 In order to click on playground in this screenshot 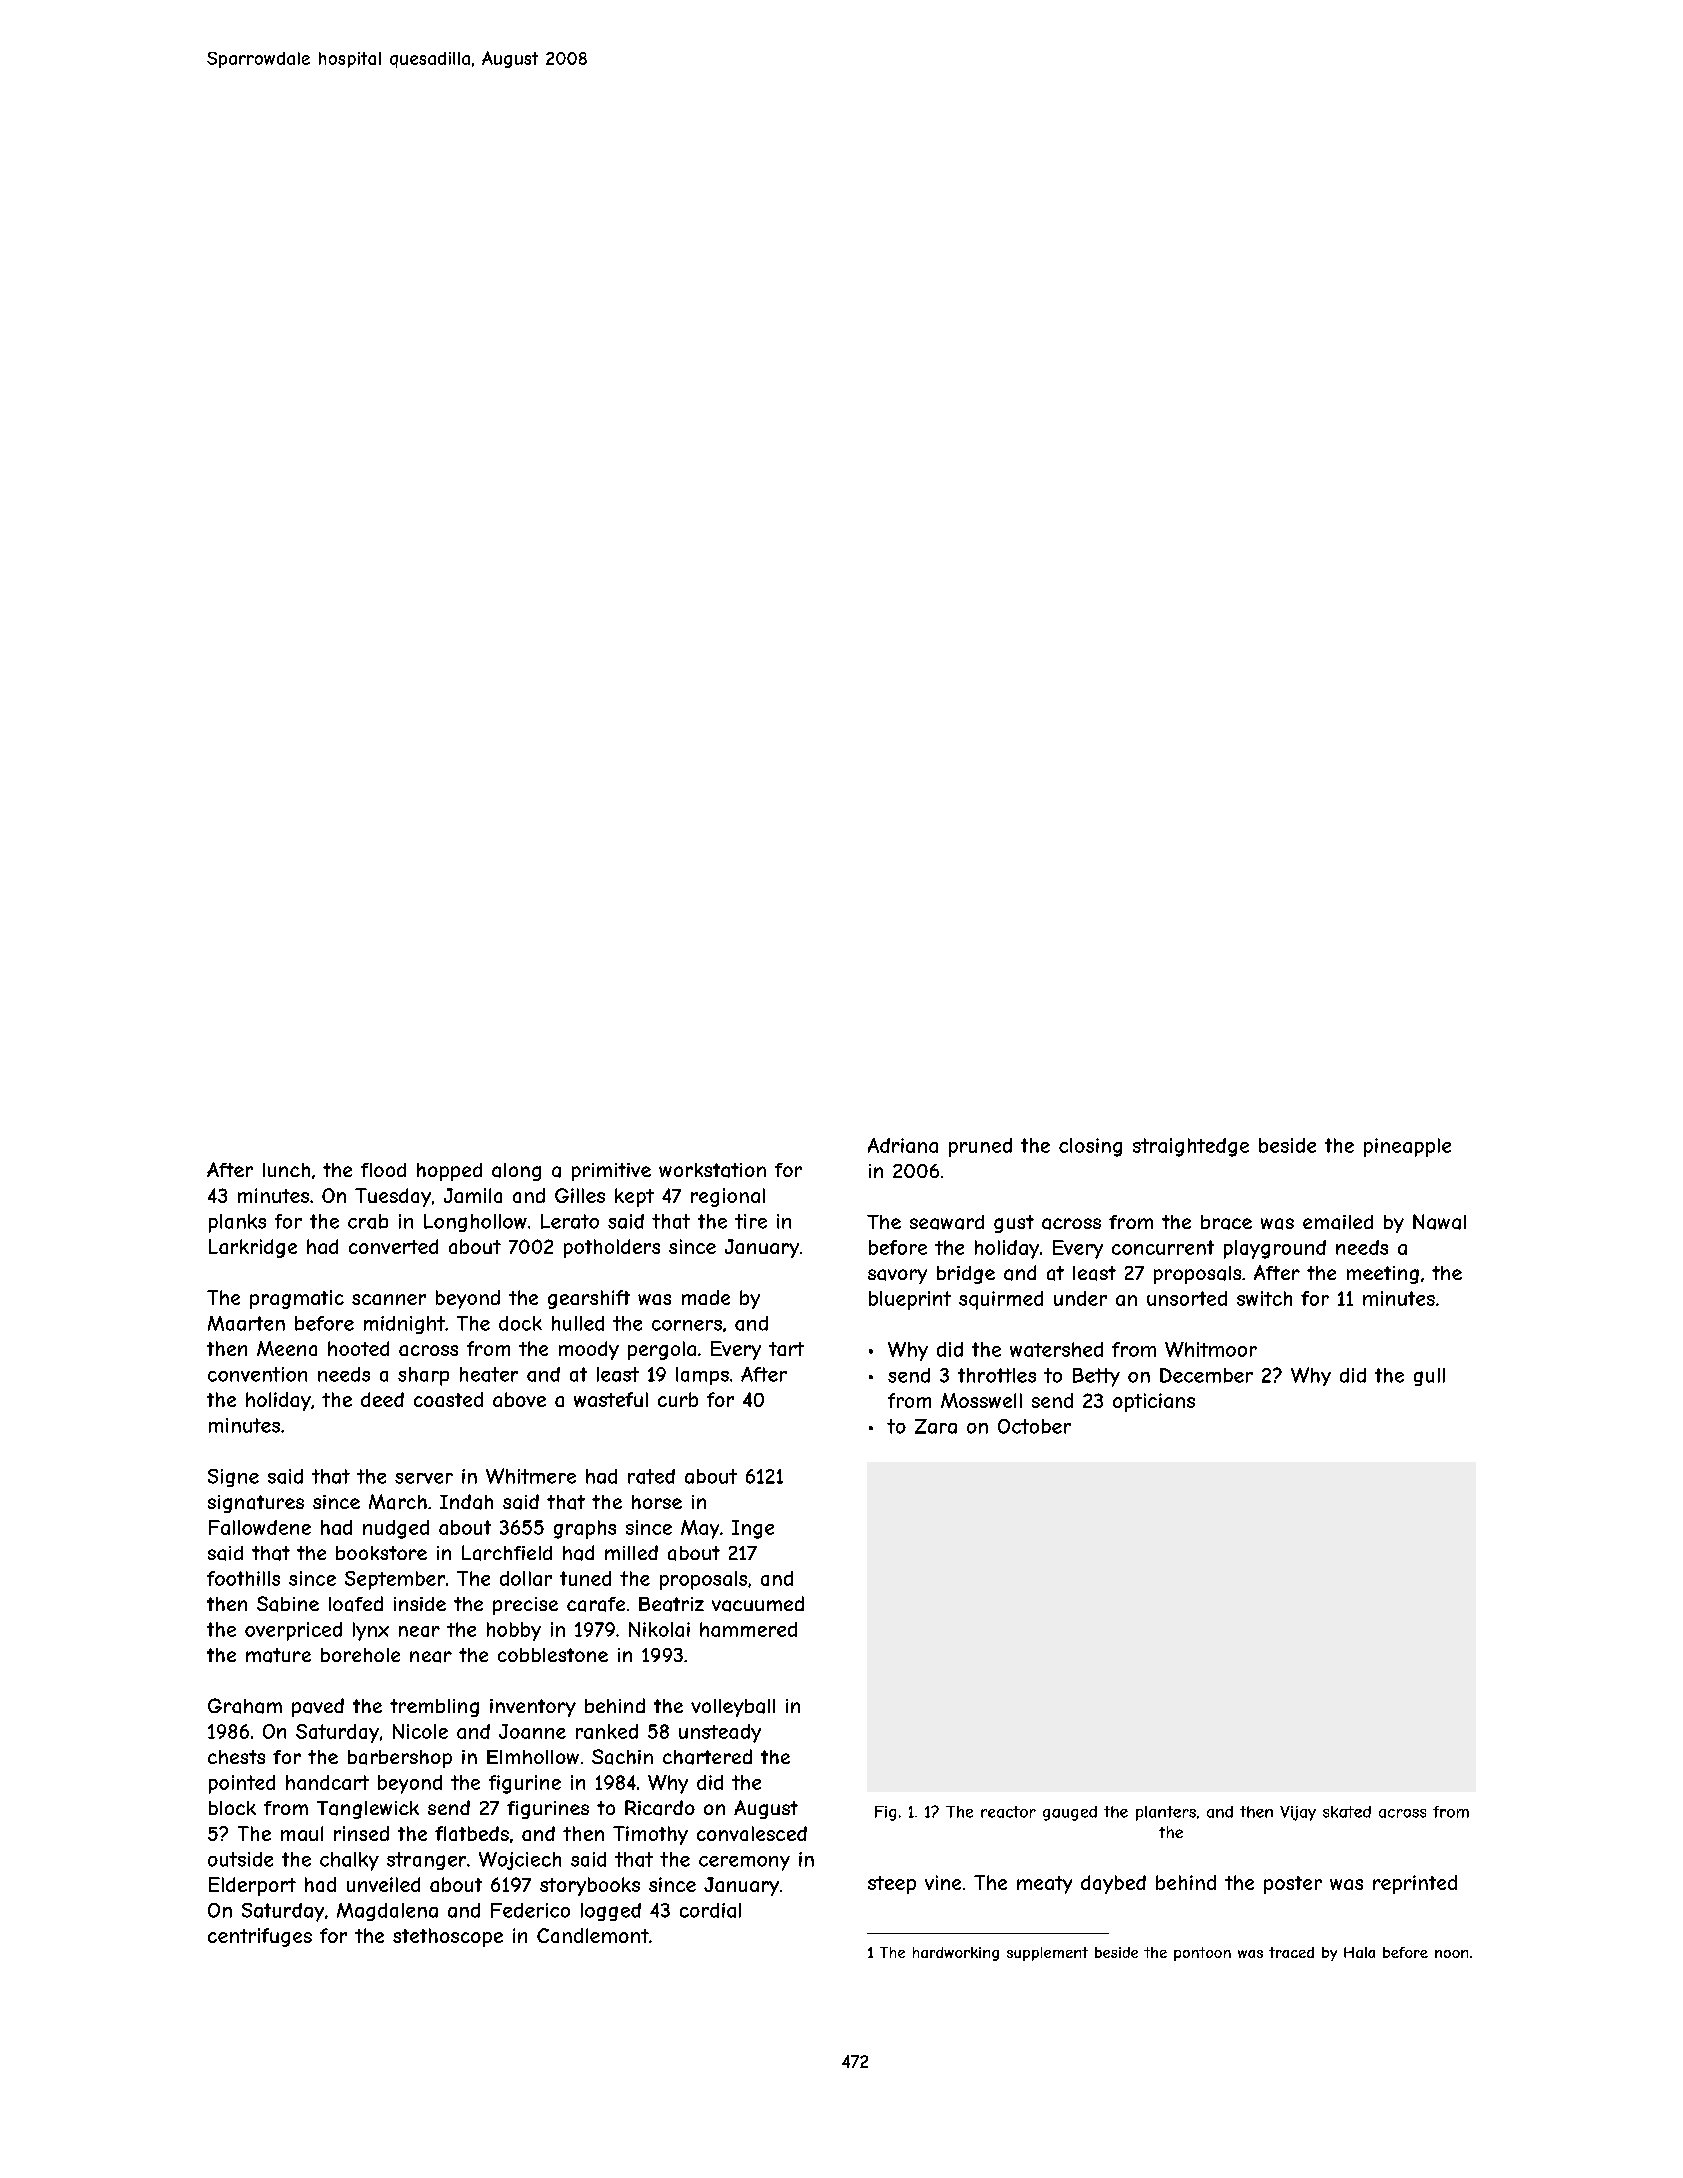, I will do `click(1275, 1249)`.
